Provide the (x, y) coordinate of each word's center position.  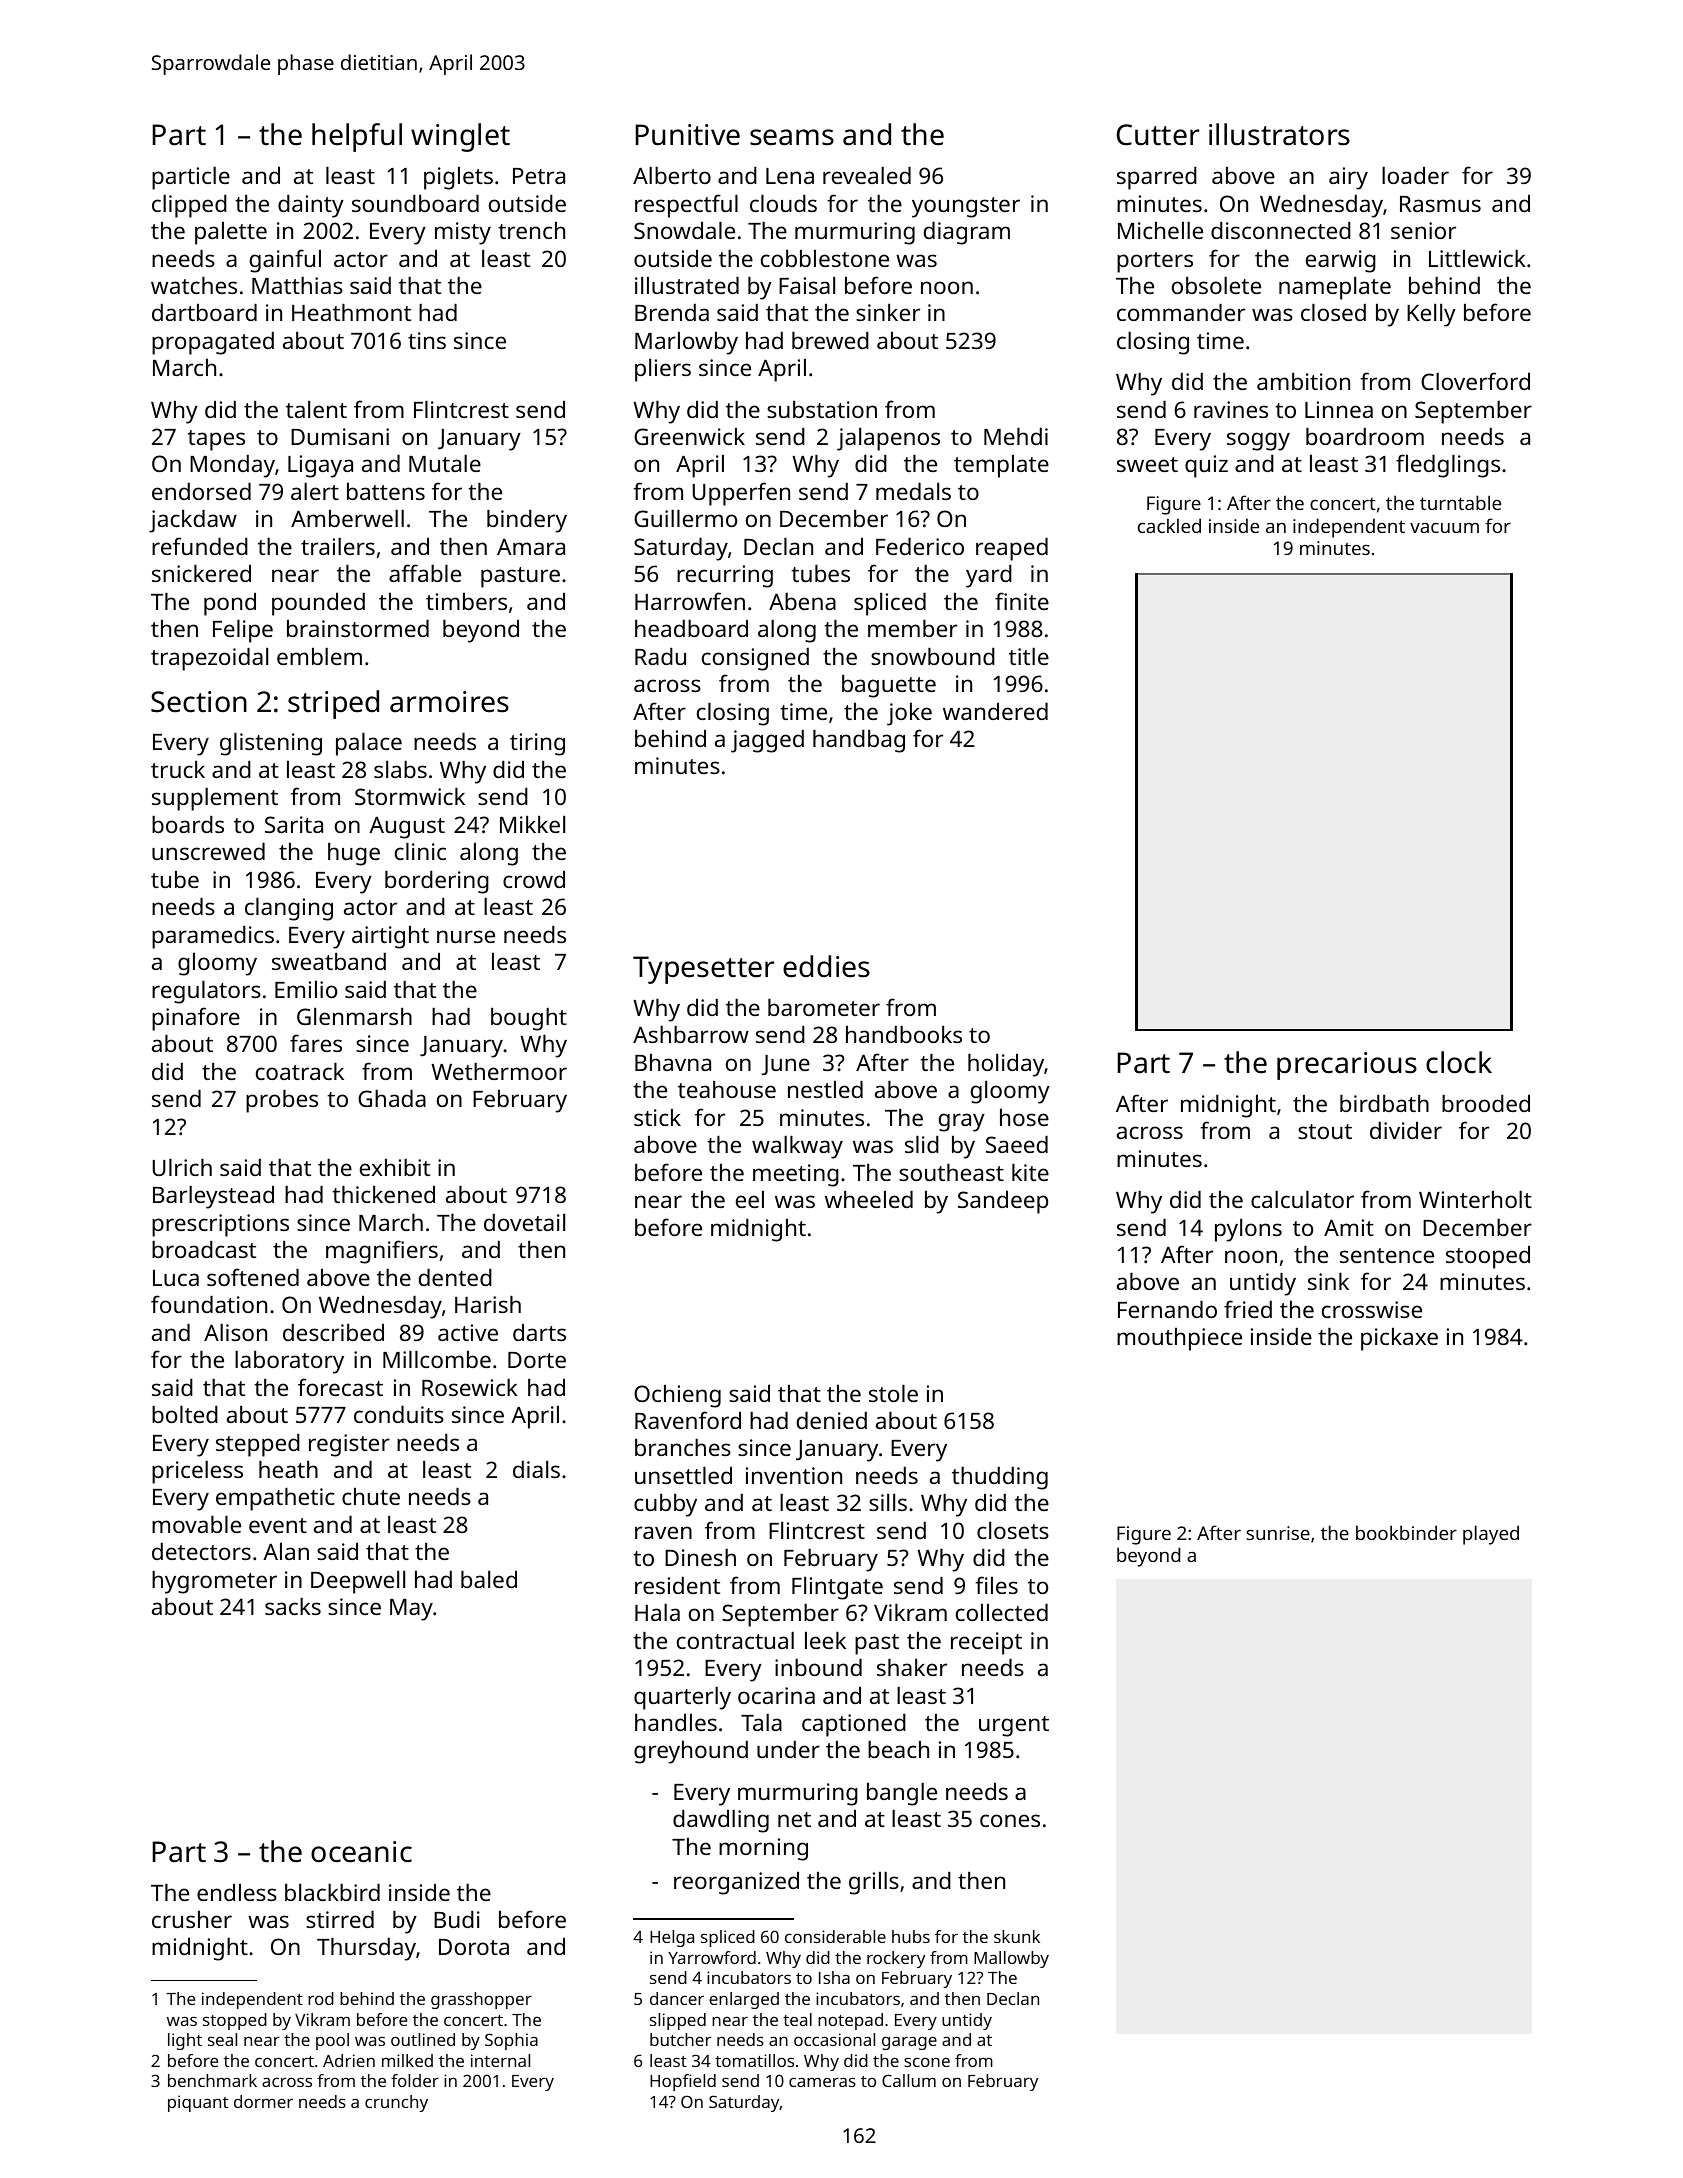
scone (927, 2062)
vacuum (1444, 528)
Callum (909, 2080)
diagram (967, 233)
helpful (357, 137)
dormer (263, 2101)
